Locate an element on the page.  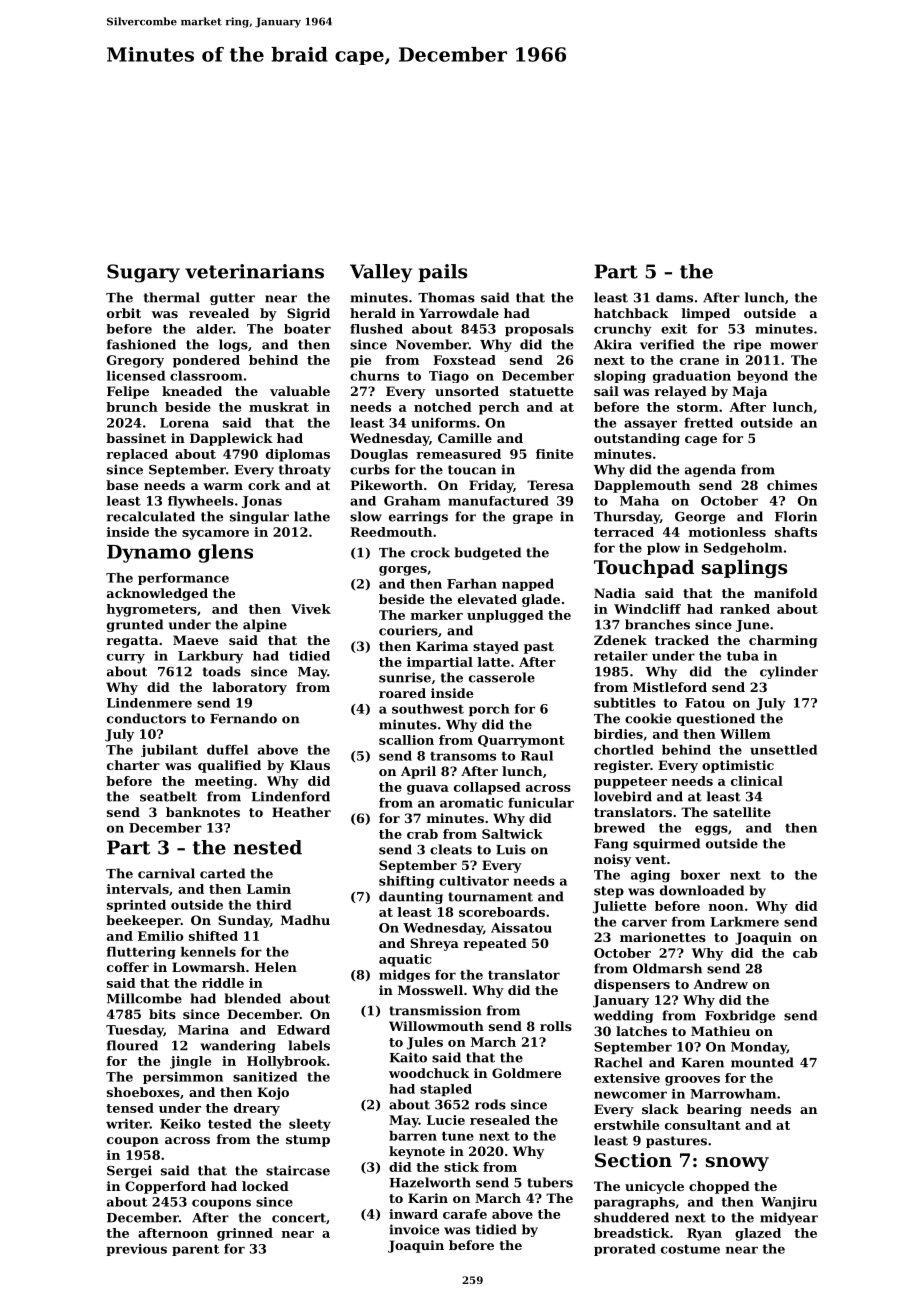
lovebird is located at coordinates (623, 796).
